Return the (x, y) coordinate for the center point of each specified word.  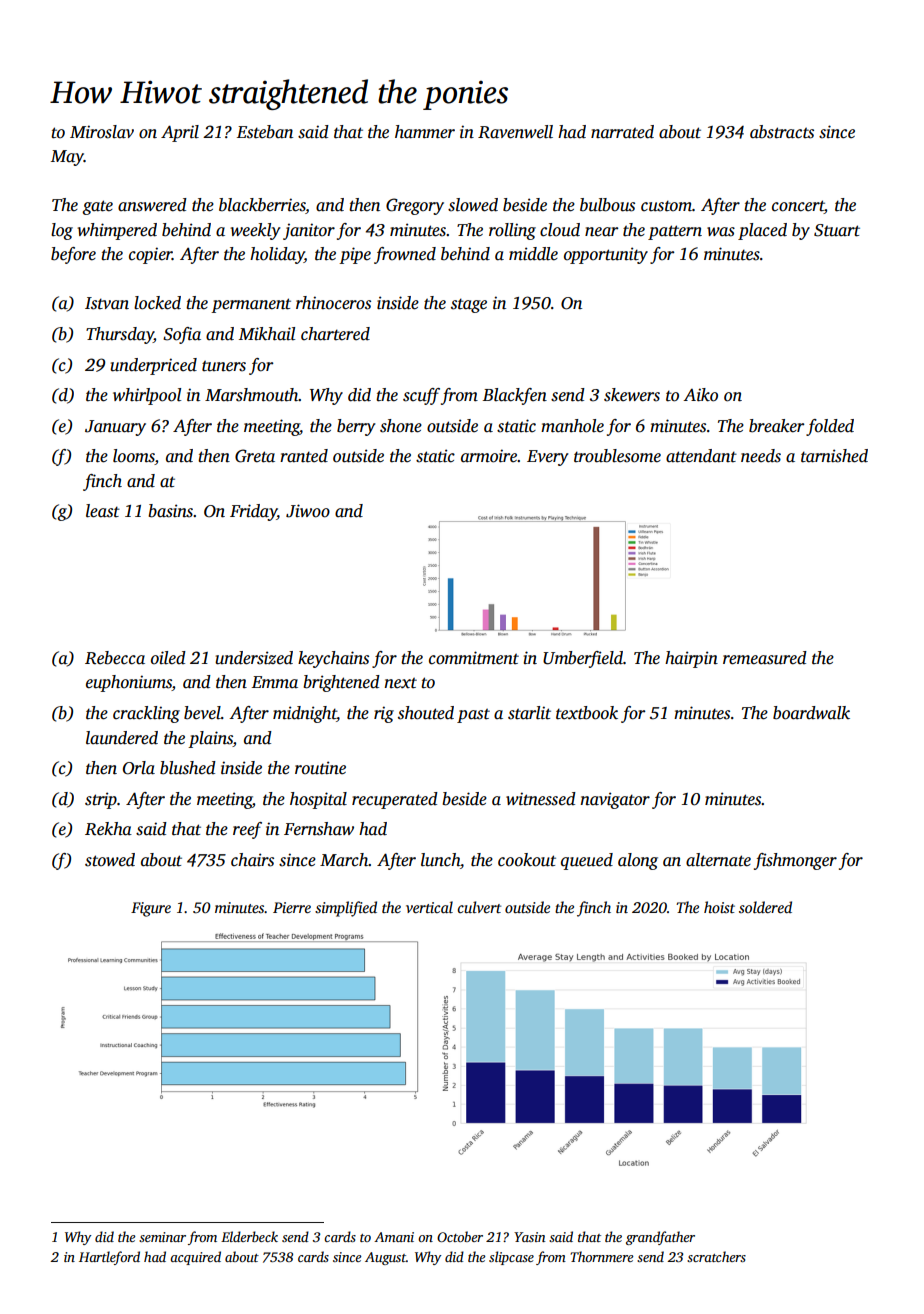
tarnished (834, 456)
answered (152, 205)
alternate (718, 860)
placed (762, 231)
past (473, 716)
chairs (252, 860)
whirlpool (147, 396)
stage (469, 305)
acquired (195, 1258)
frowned (405, 255)
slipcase (511, 1258)
